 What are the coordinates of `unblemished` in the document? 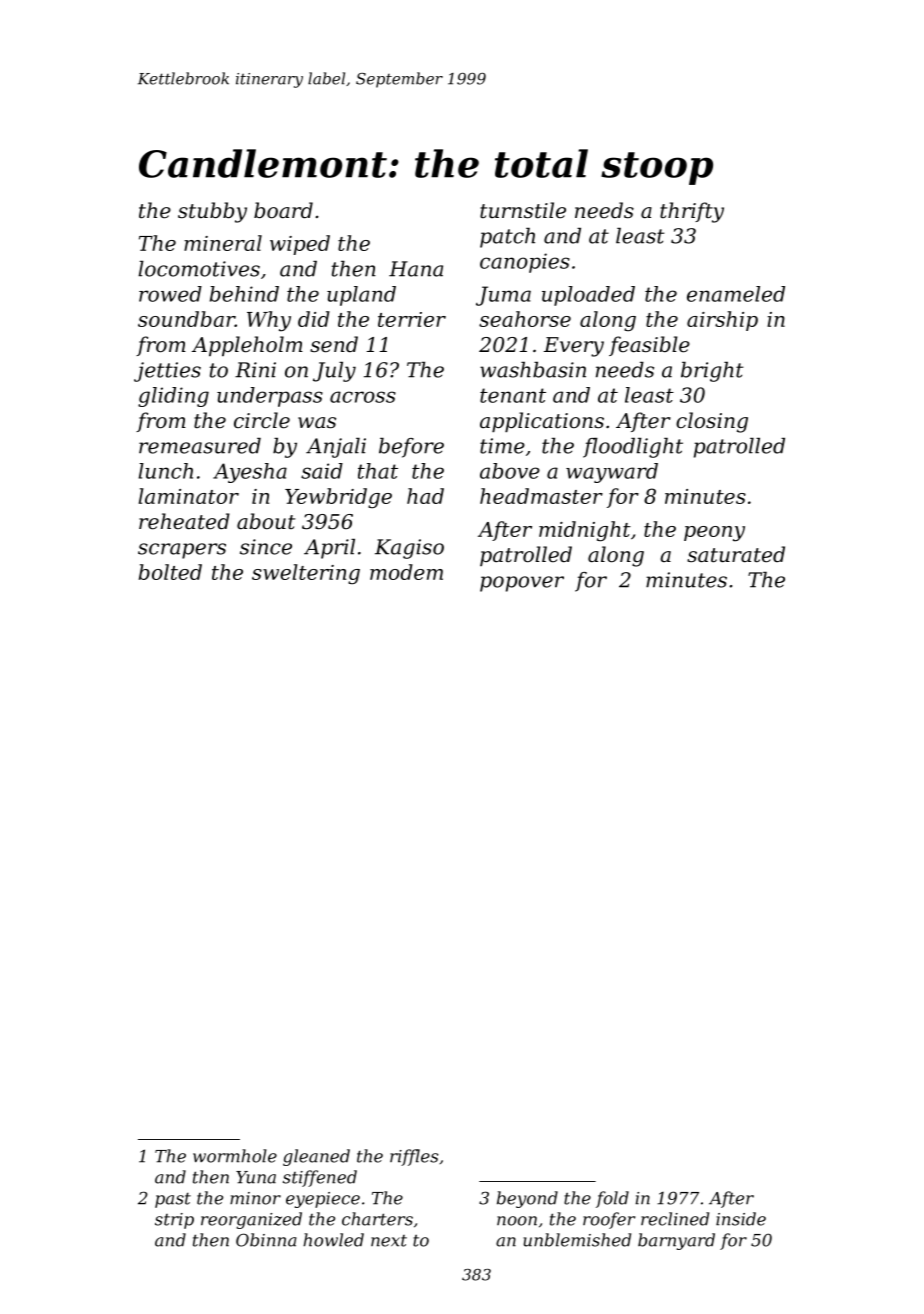 It's located at (577, 1240).
